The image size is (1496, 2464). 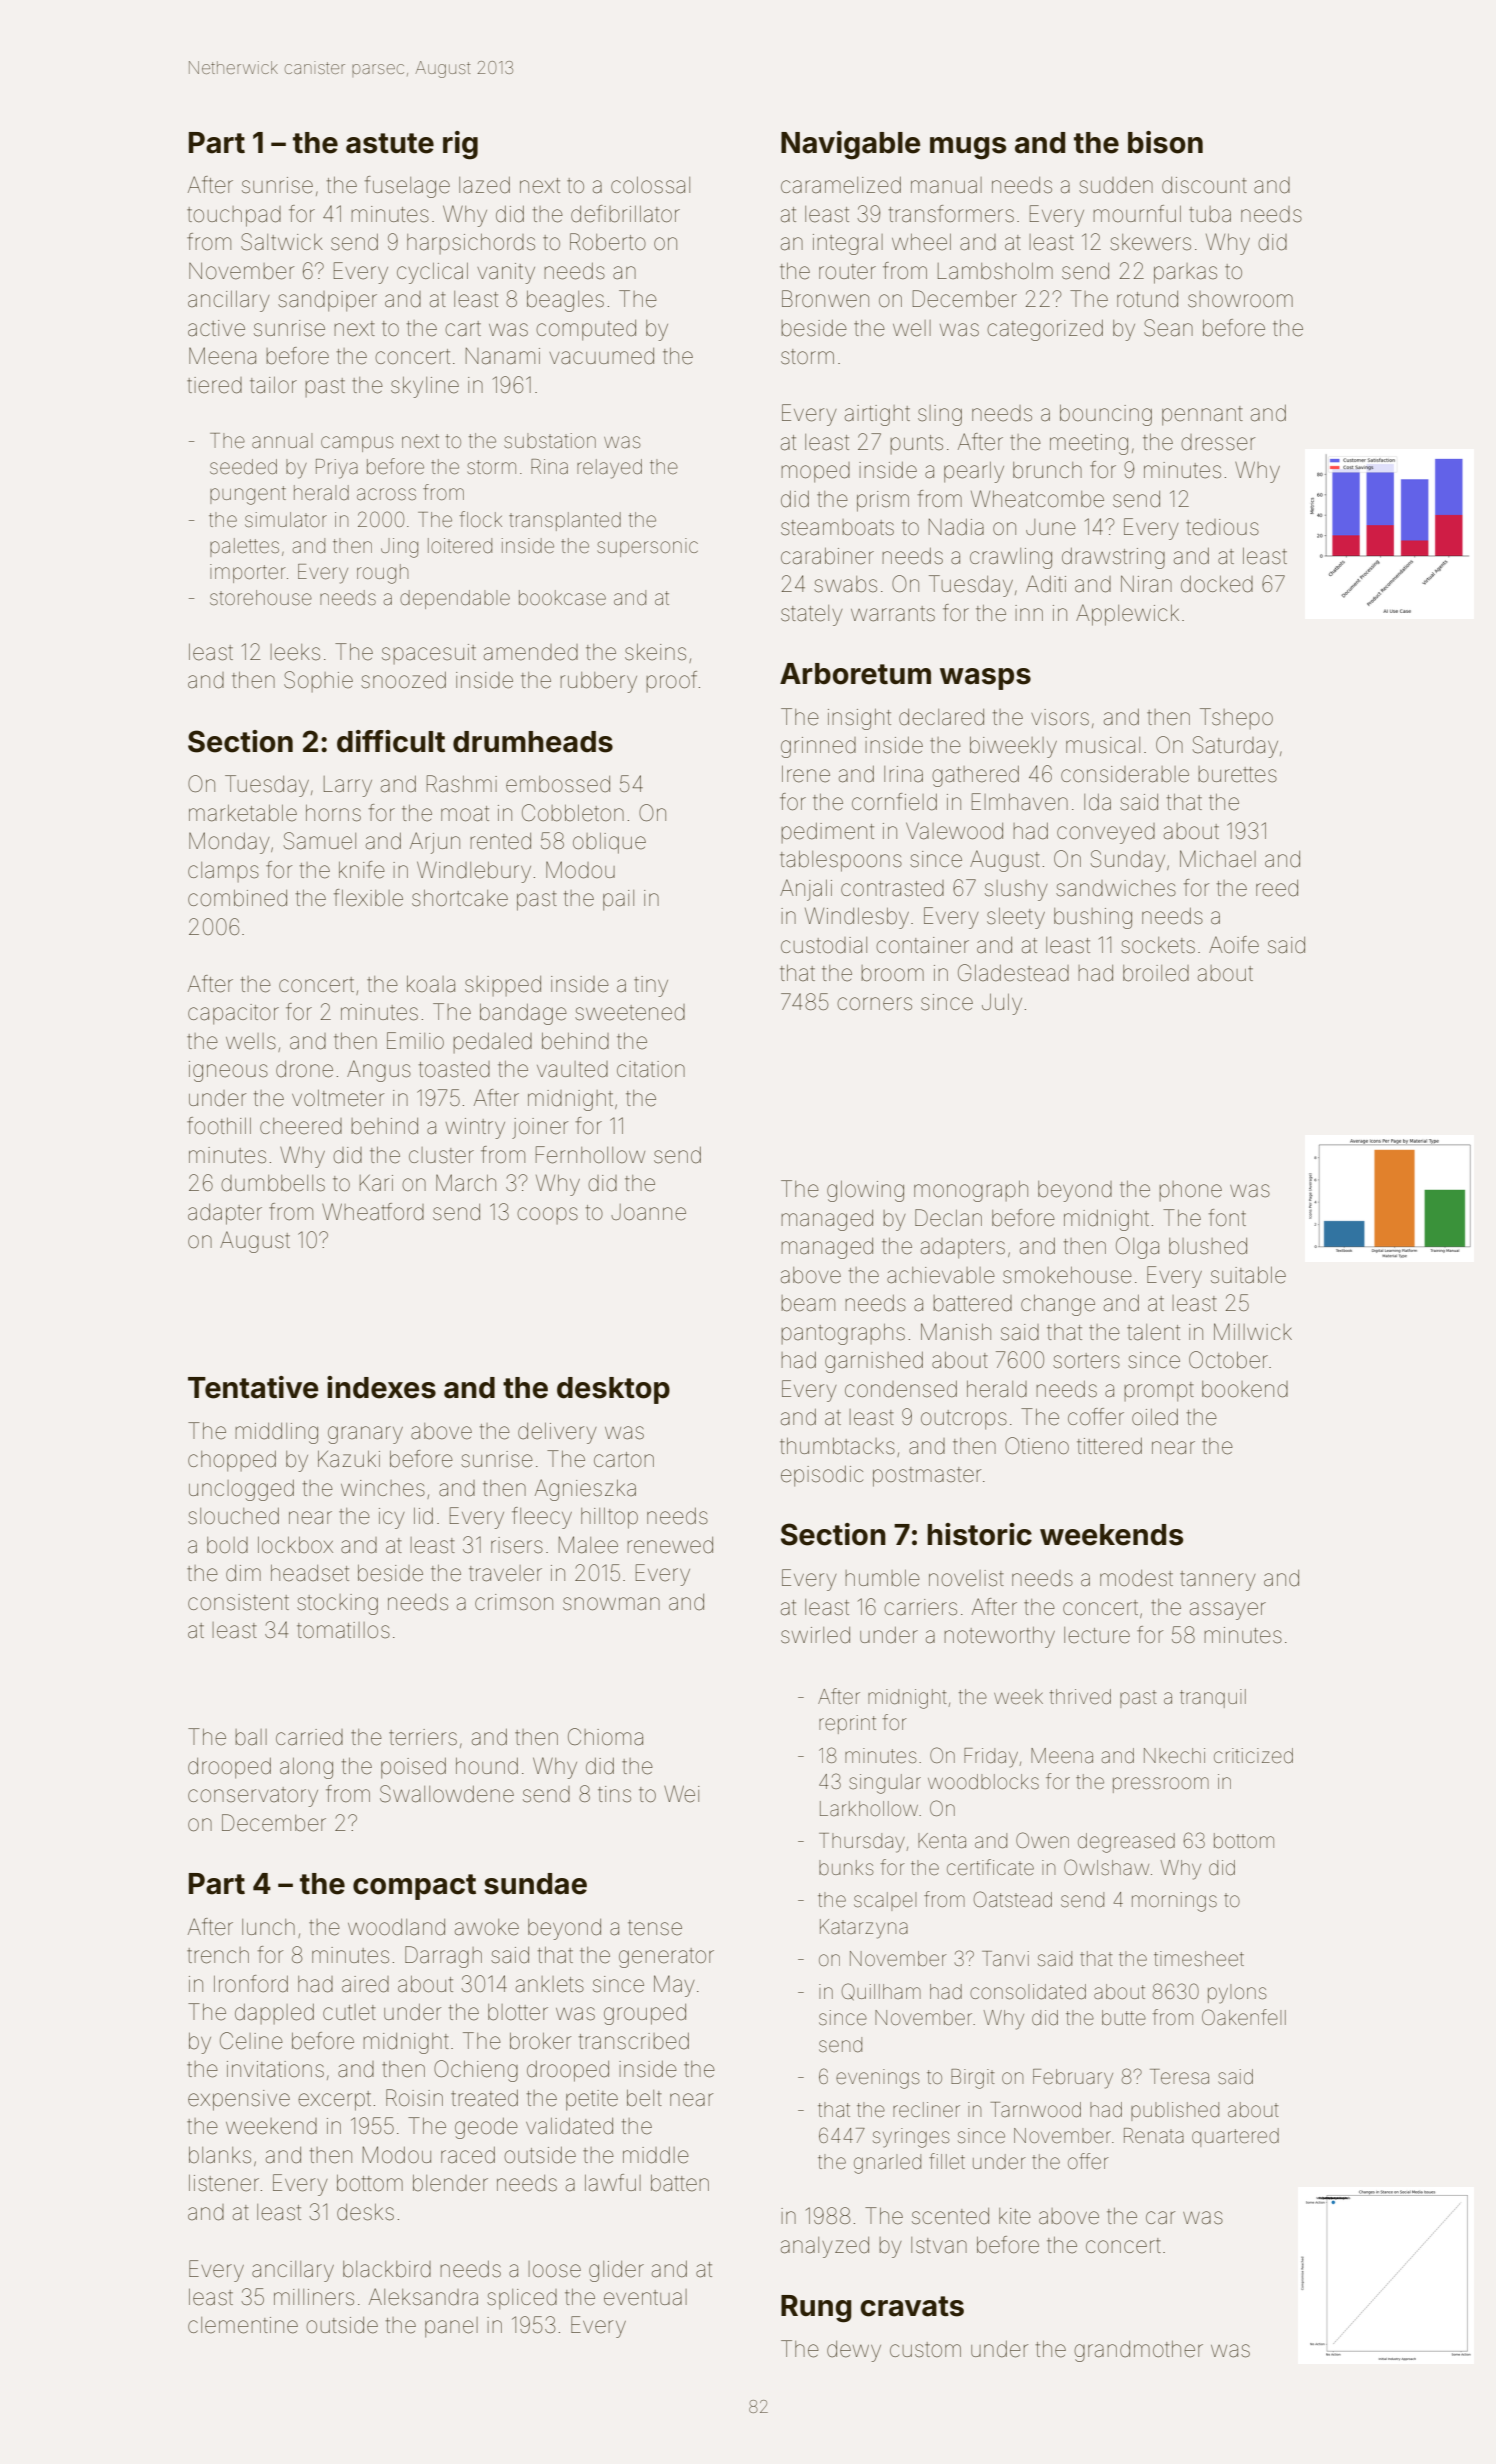 What do you see at coordinates (505, 1573) in the page?
I see `traveler` at bounding box center [505, 1573].
